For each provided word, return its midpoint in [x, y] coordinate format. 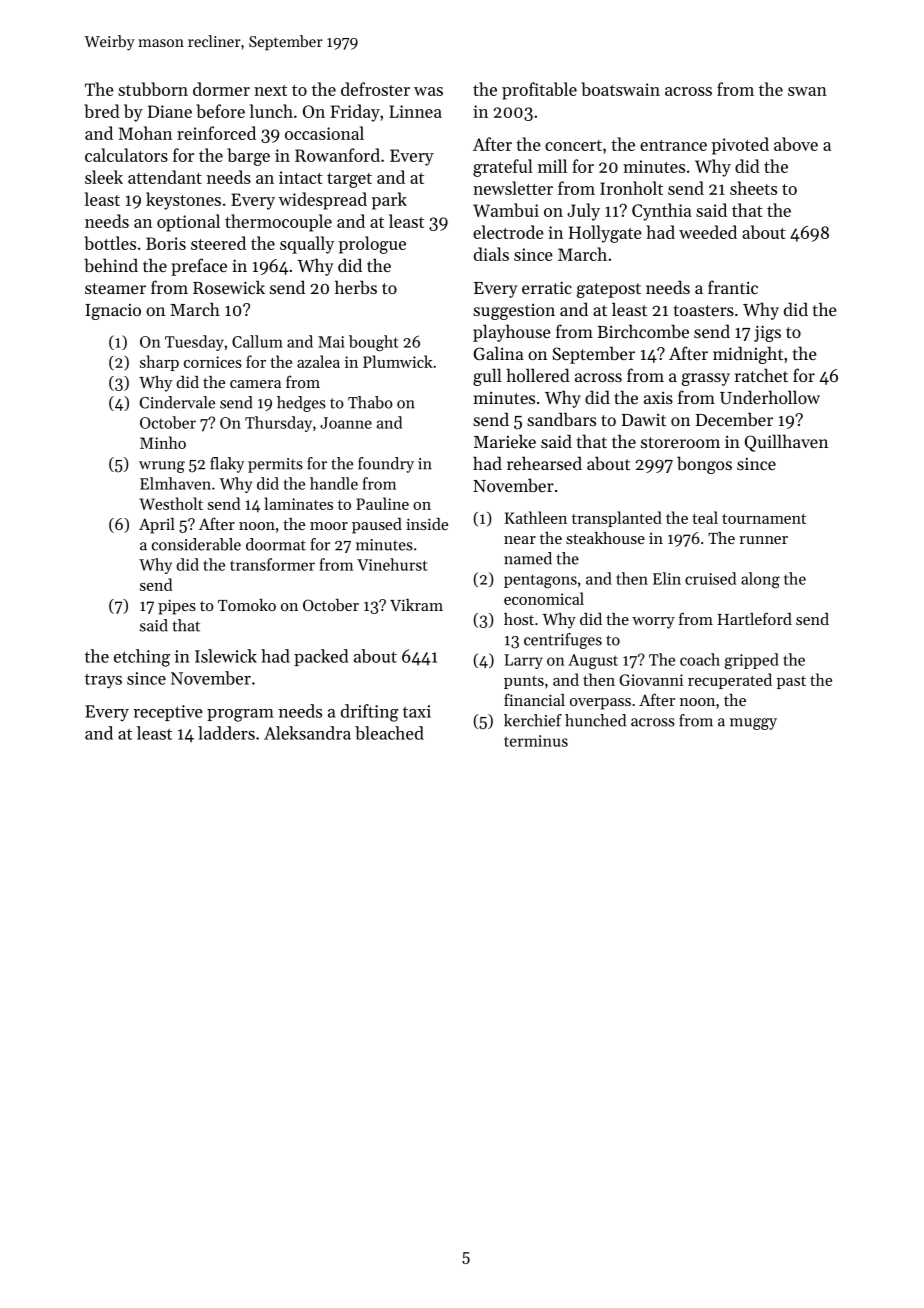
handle [334, 483]
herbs [356, 287]
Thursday [278, 424]
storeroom [680, 442]
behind [111, 265]
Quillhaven [786, 443]
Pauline [382, 503]
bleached [389, 733]
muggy [753, 724]
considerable [196, 544]
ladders [226, 733]
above [796, 144]
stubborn [153, 89]
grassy [706, 379]
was [428, 91]
